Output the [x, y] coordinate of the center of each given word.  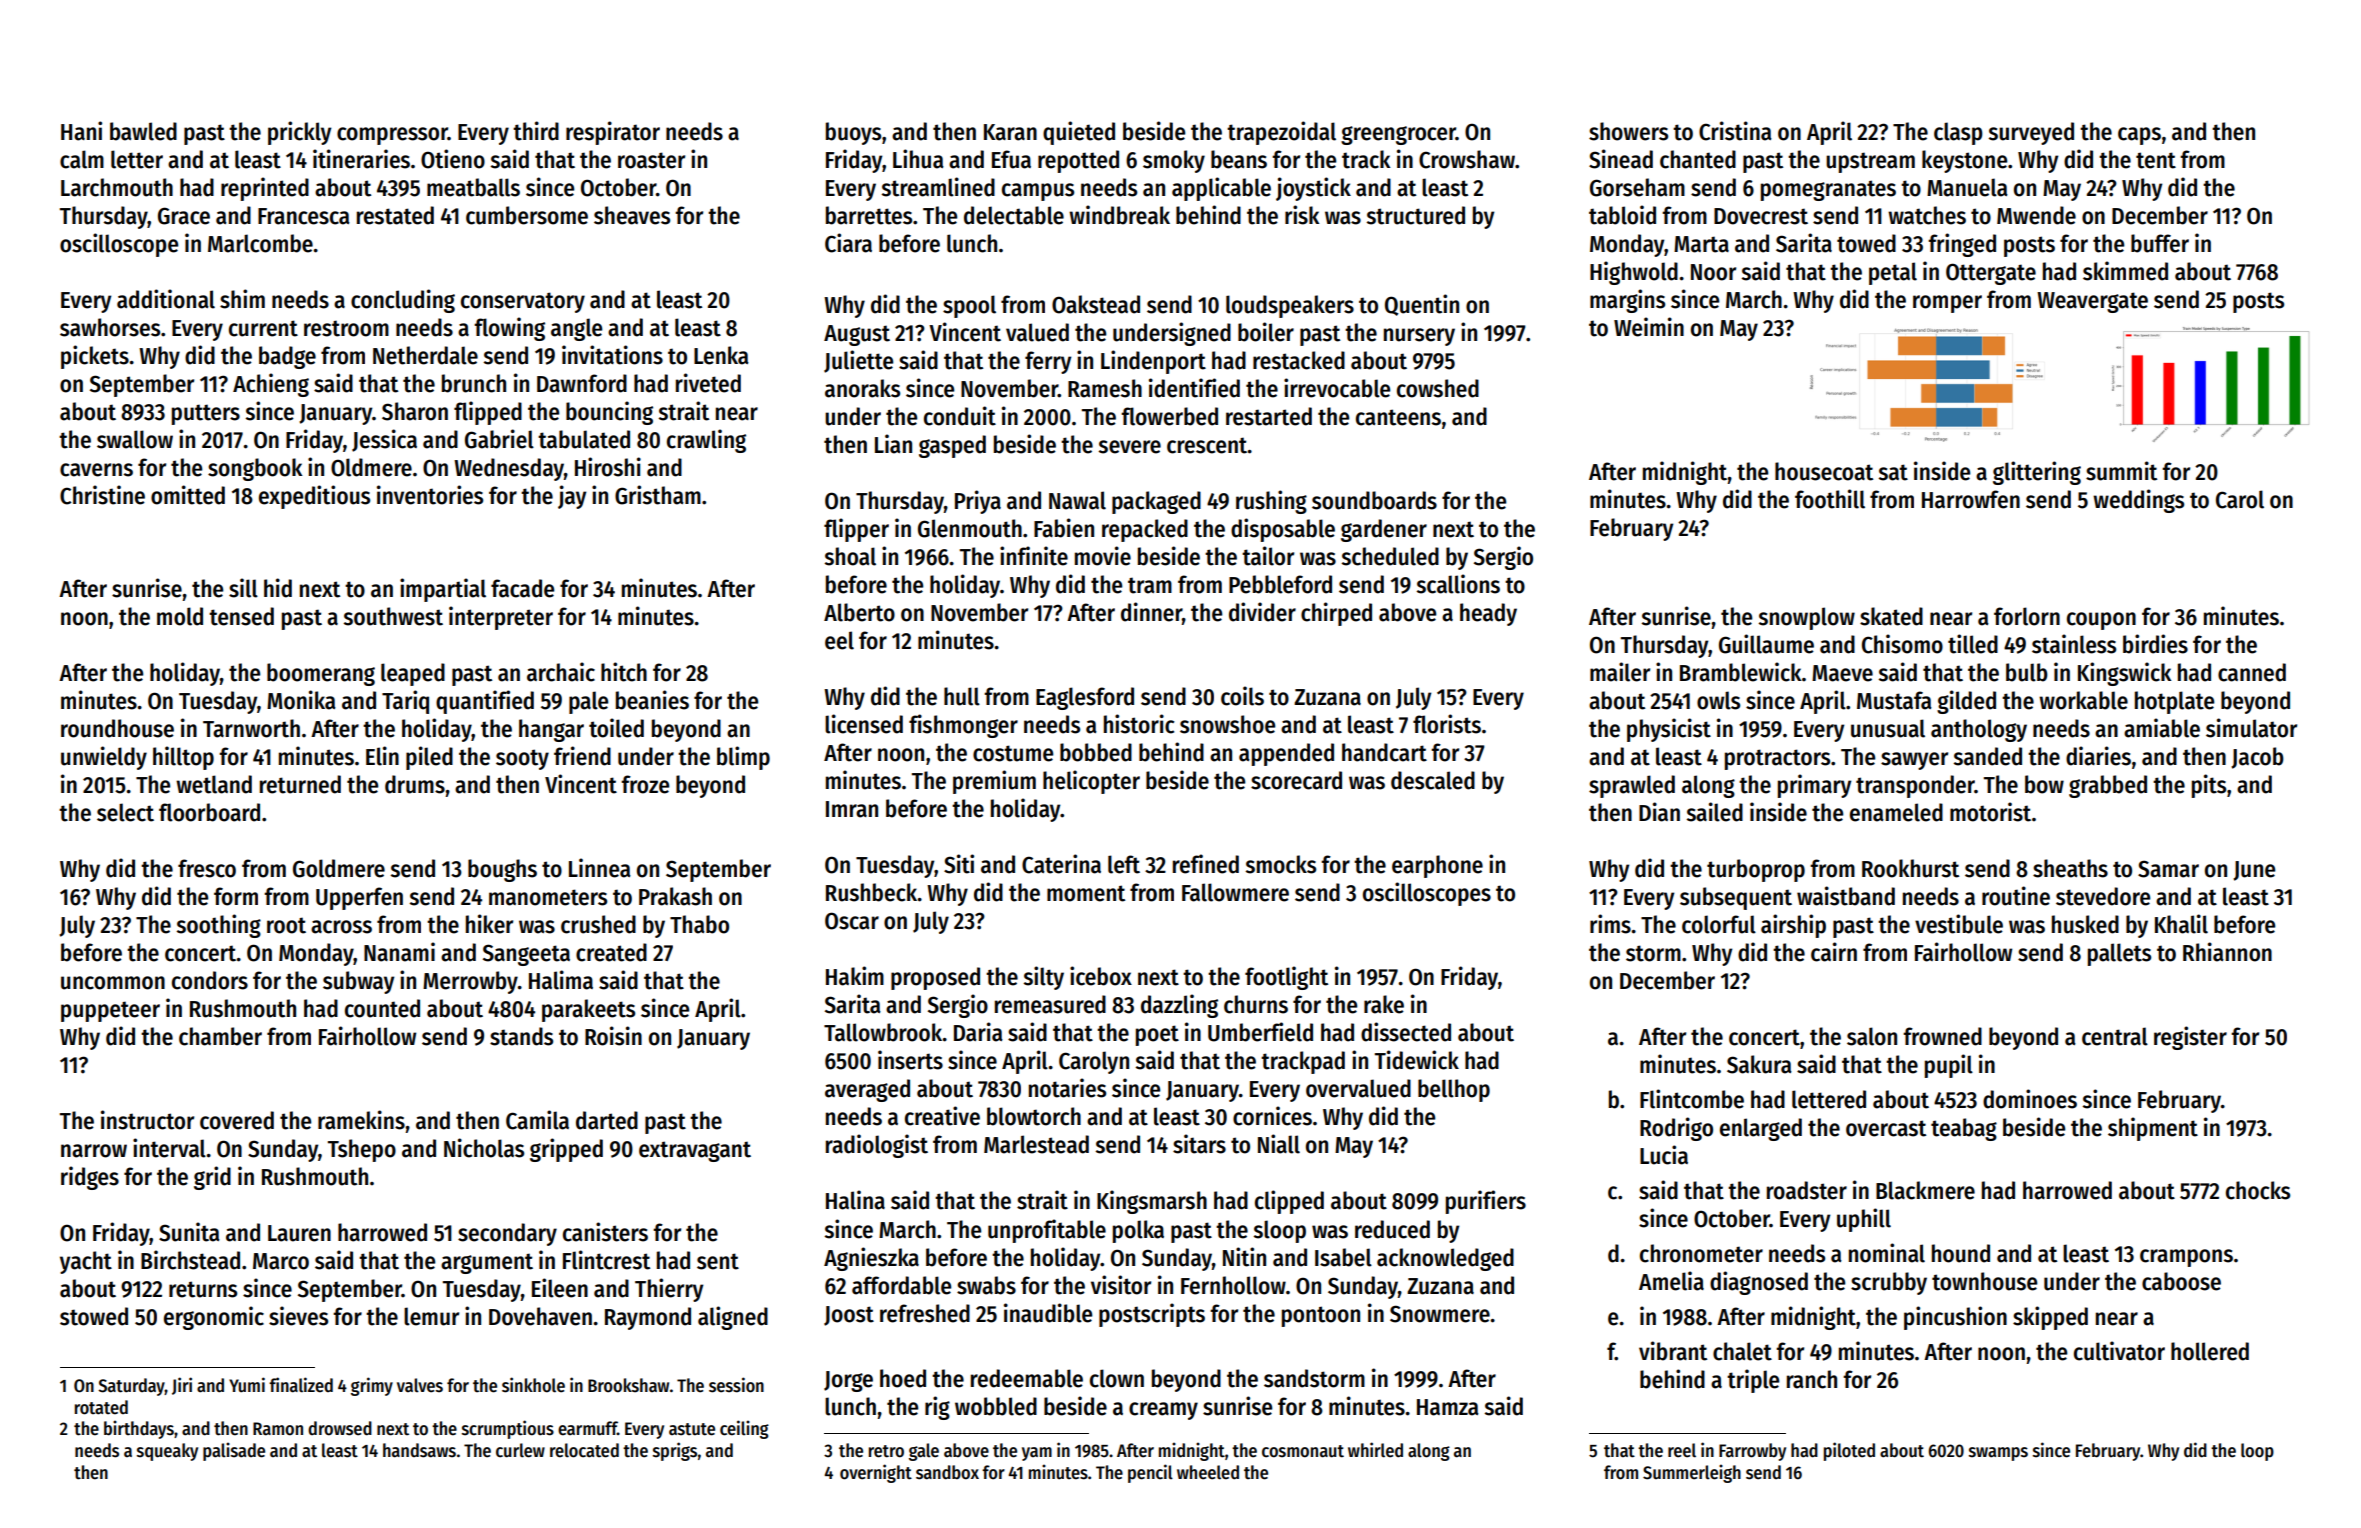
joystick [1313, 189]
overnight [876, 1473]
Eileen [560, 1288]
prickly [299, 133]
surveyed [2031, 133]
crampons [2186, 1258]
